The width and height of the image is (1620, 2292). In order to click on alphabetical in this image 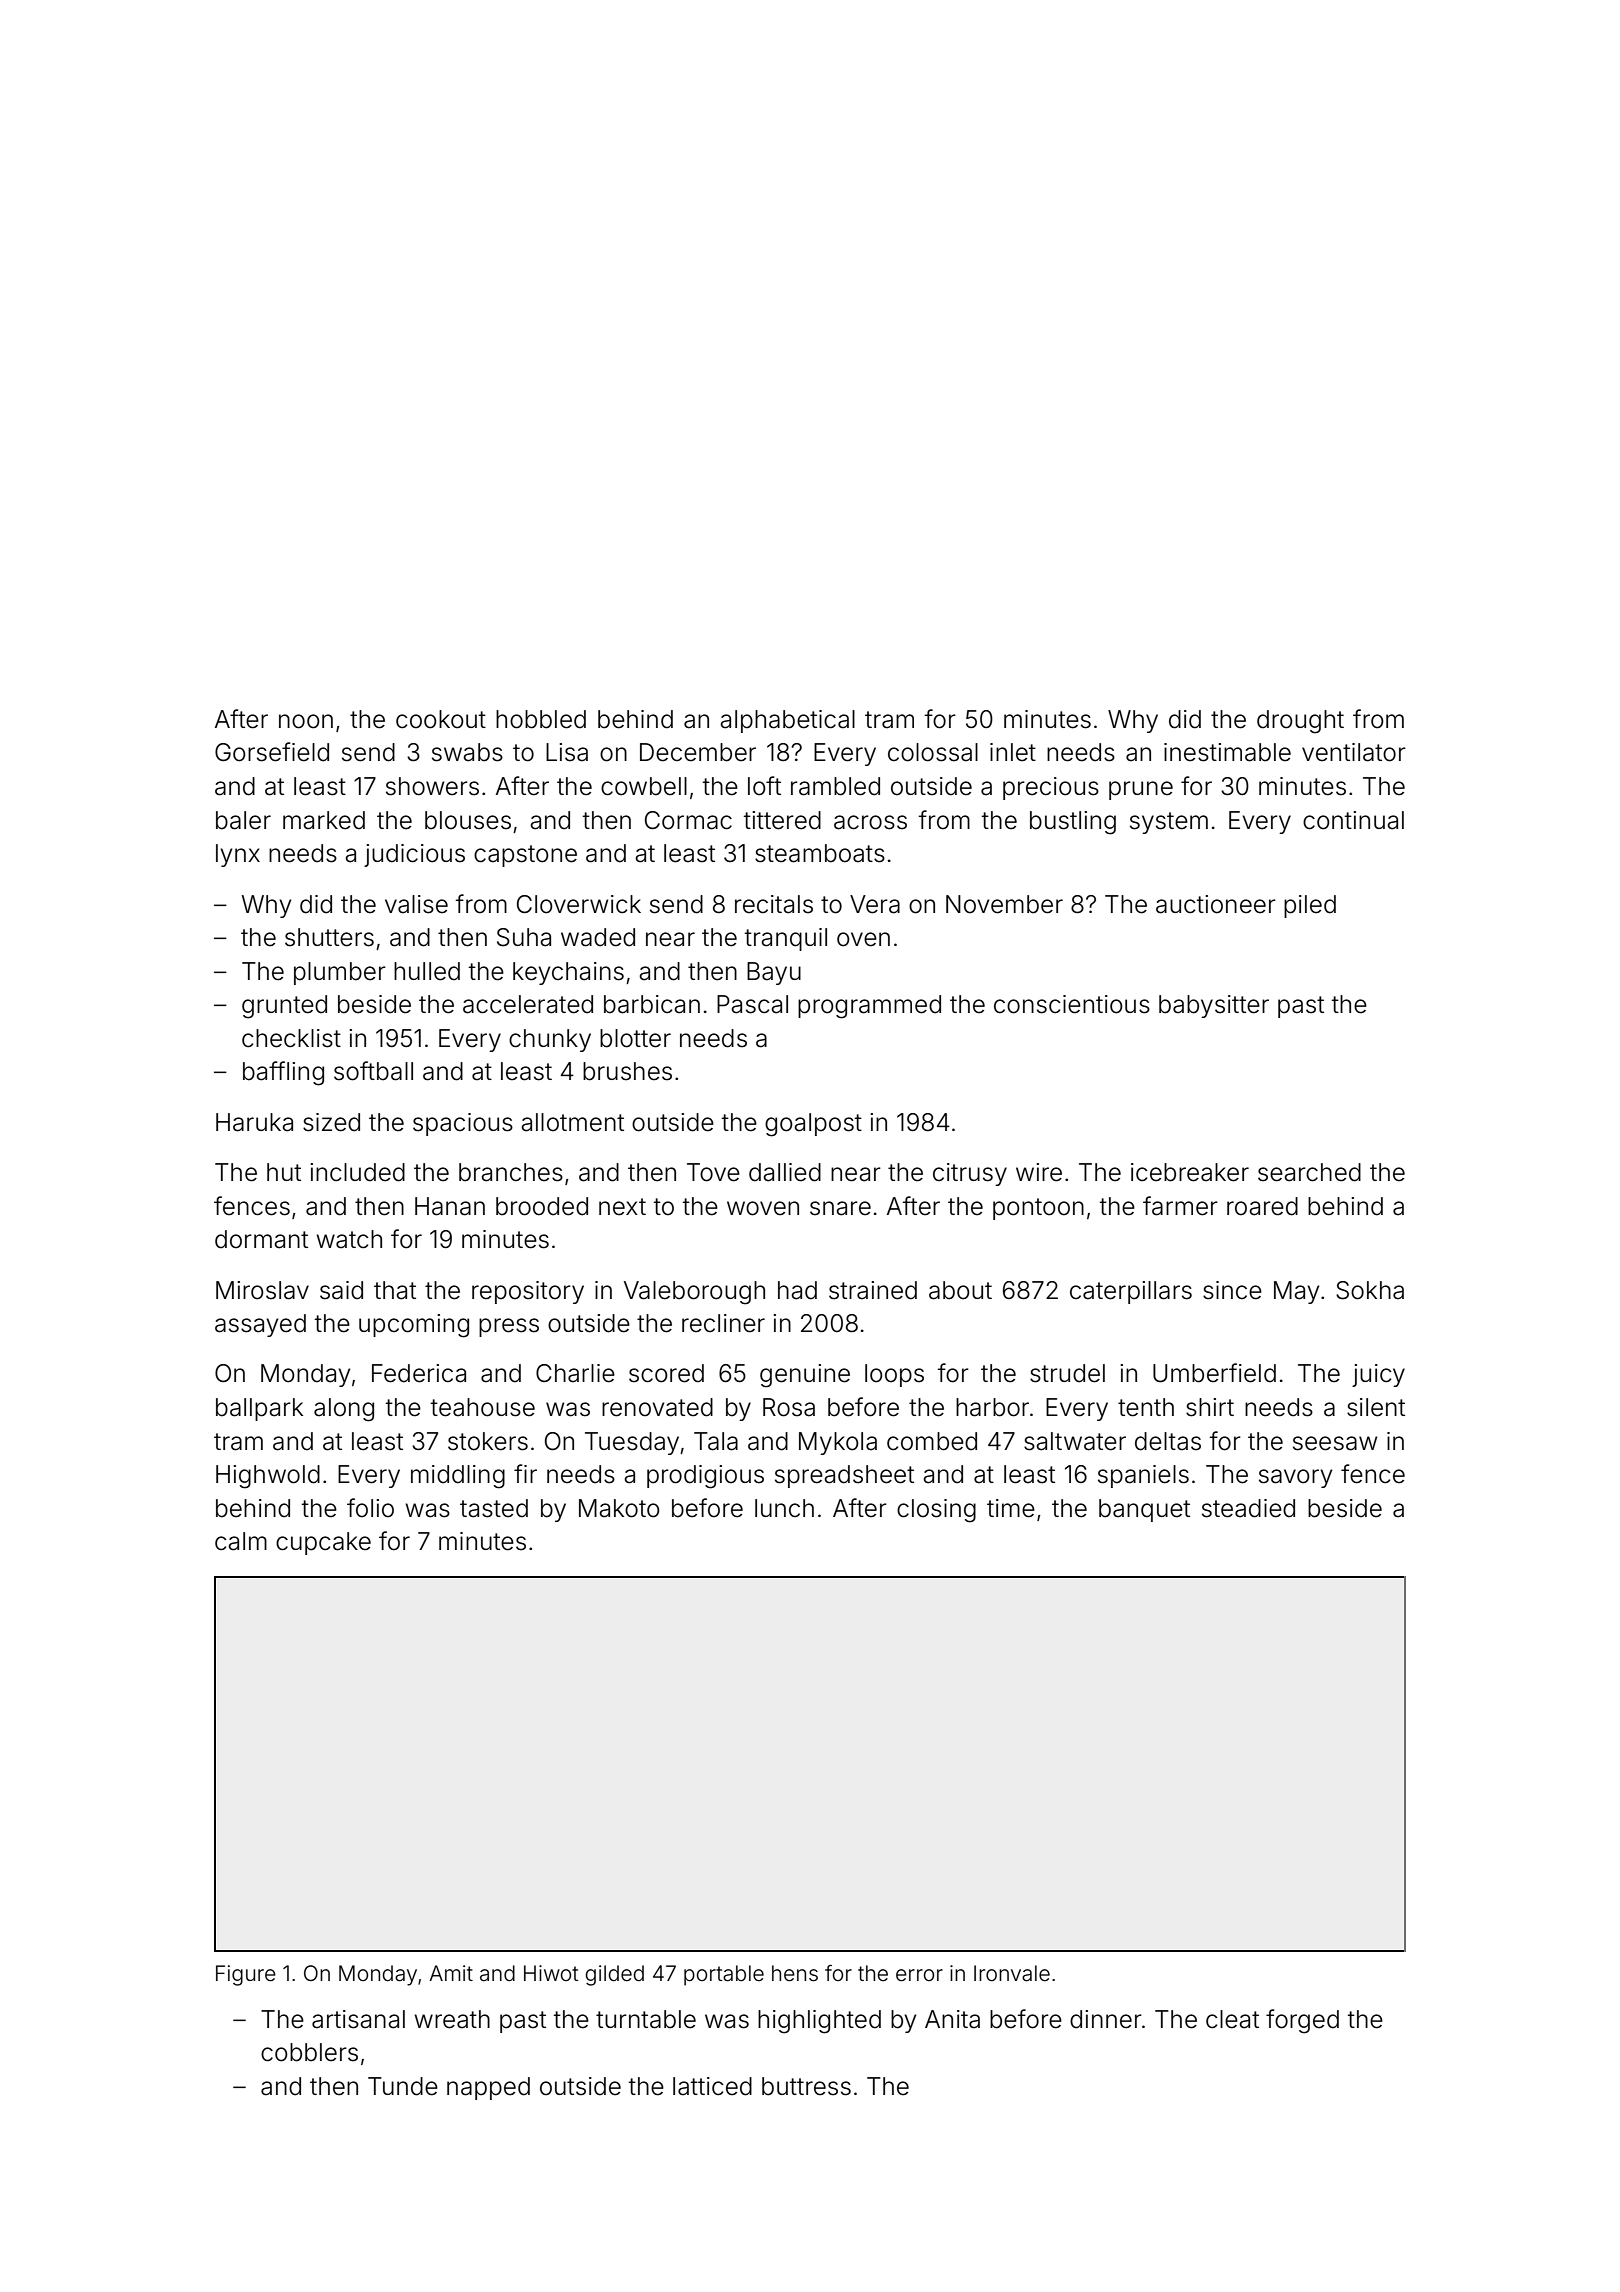, I will do `click(787, 721)`.
